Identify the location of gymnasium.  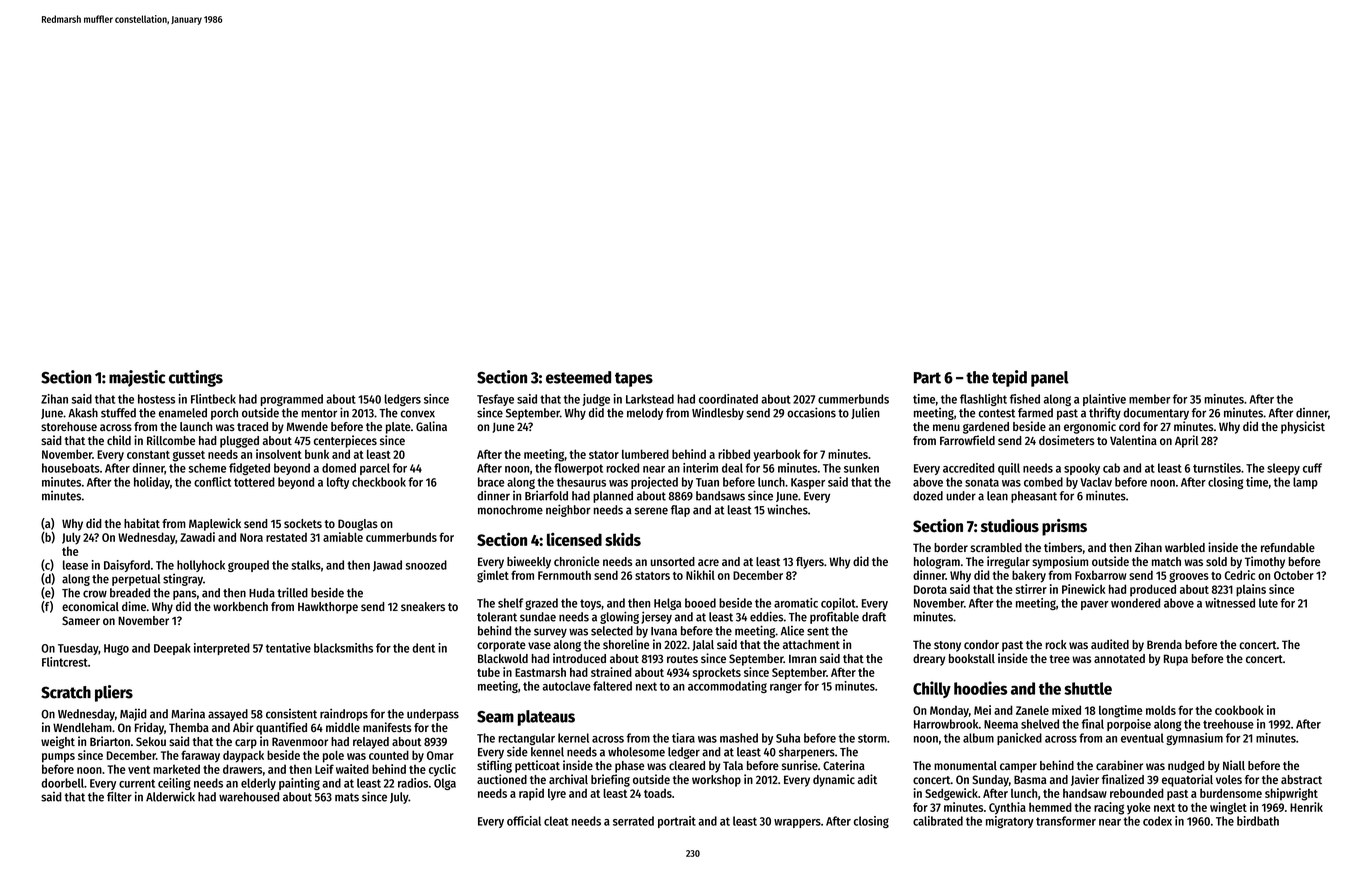
(1194, 739).
